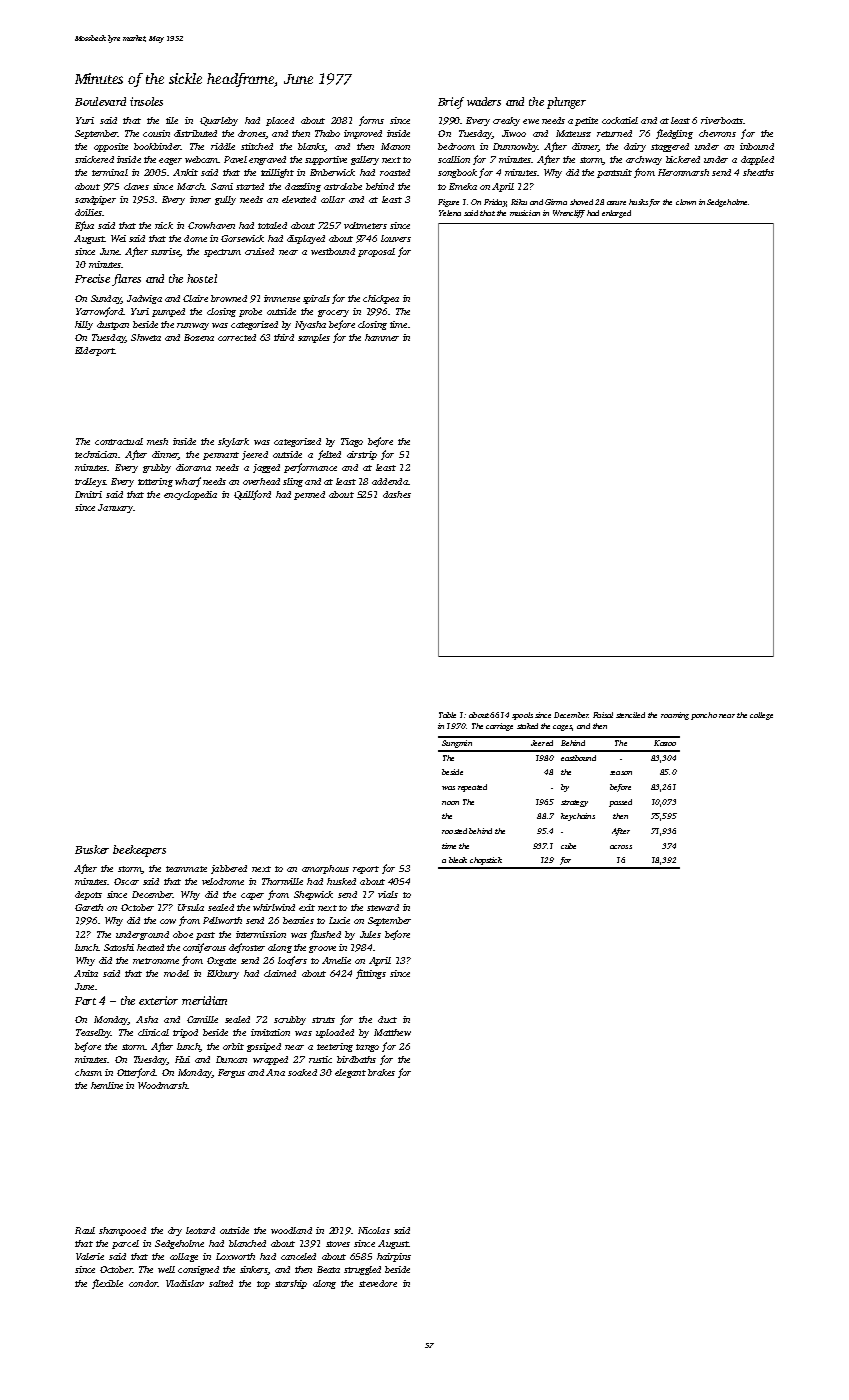 Image resolution: width=849 pixels, height=1400 pixels. Describe the element at coordinates (382, 337) in the document. I see `hammer` at that location.
